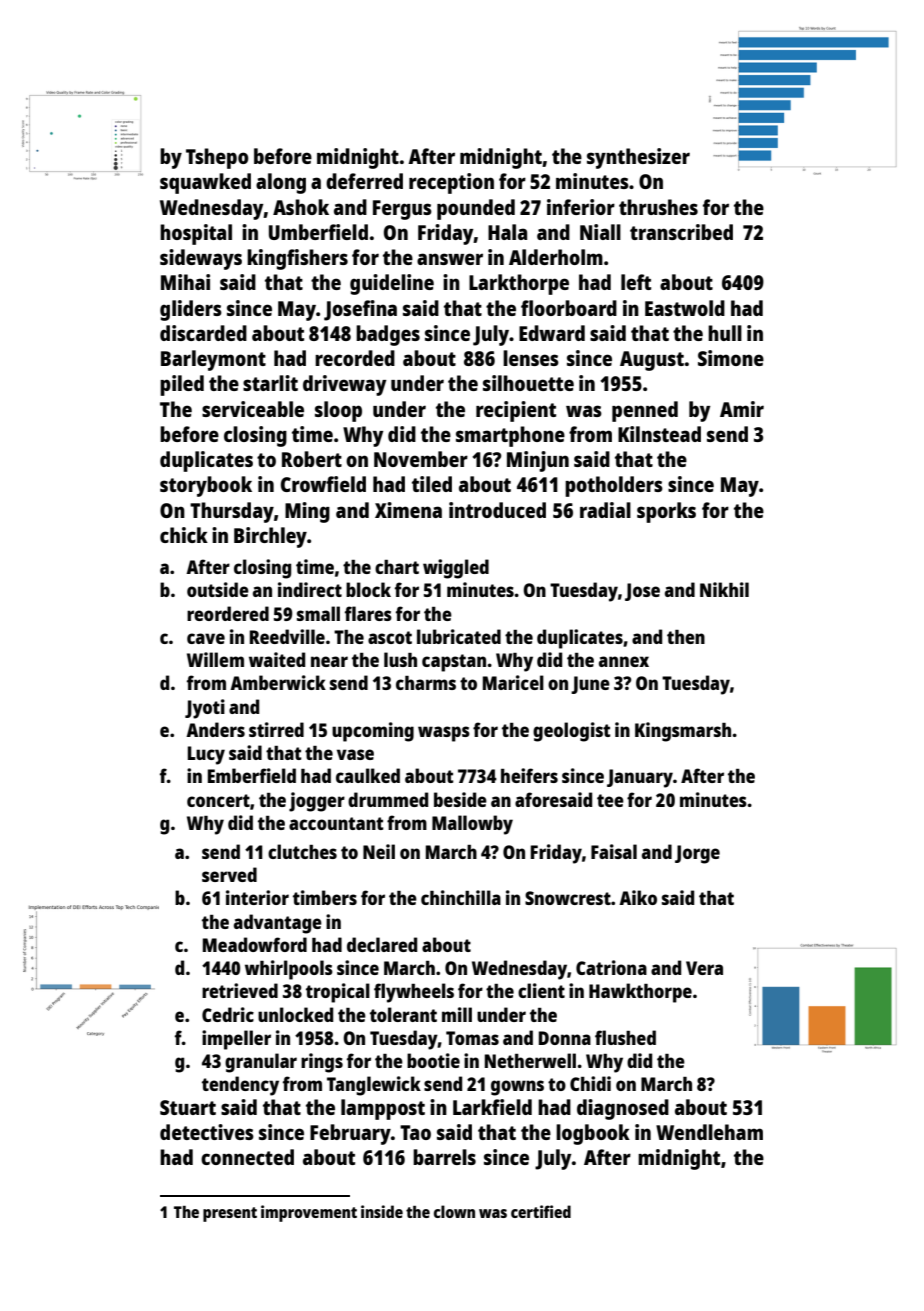 This document has width=924, height=1311. What do you see at coordinates (529, 775) in the document?
I see `heifers` at bounding box center [529, 775].
